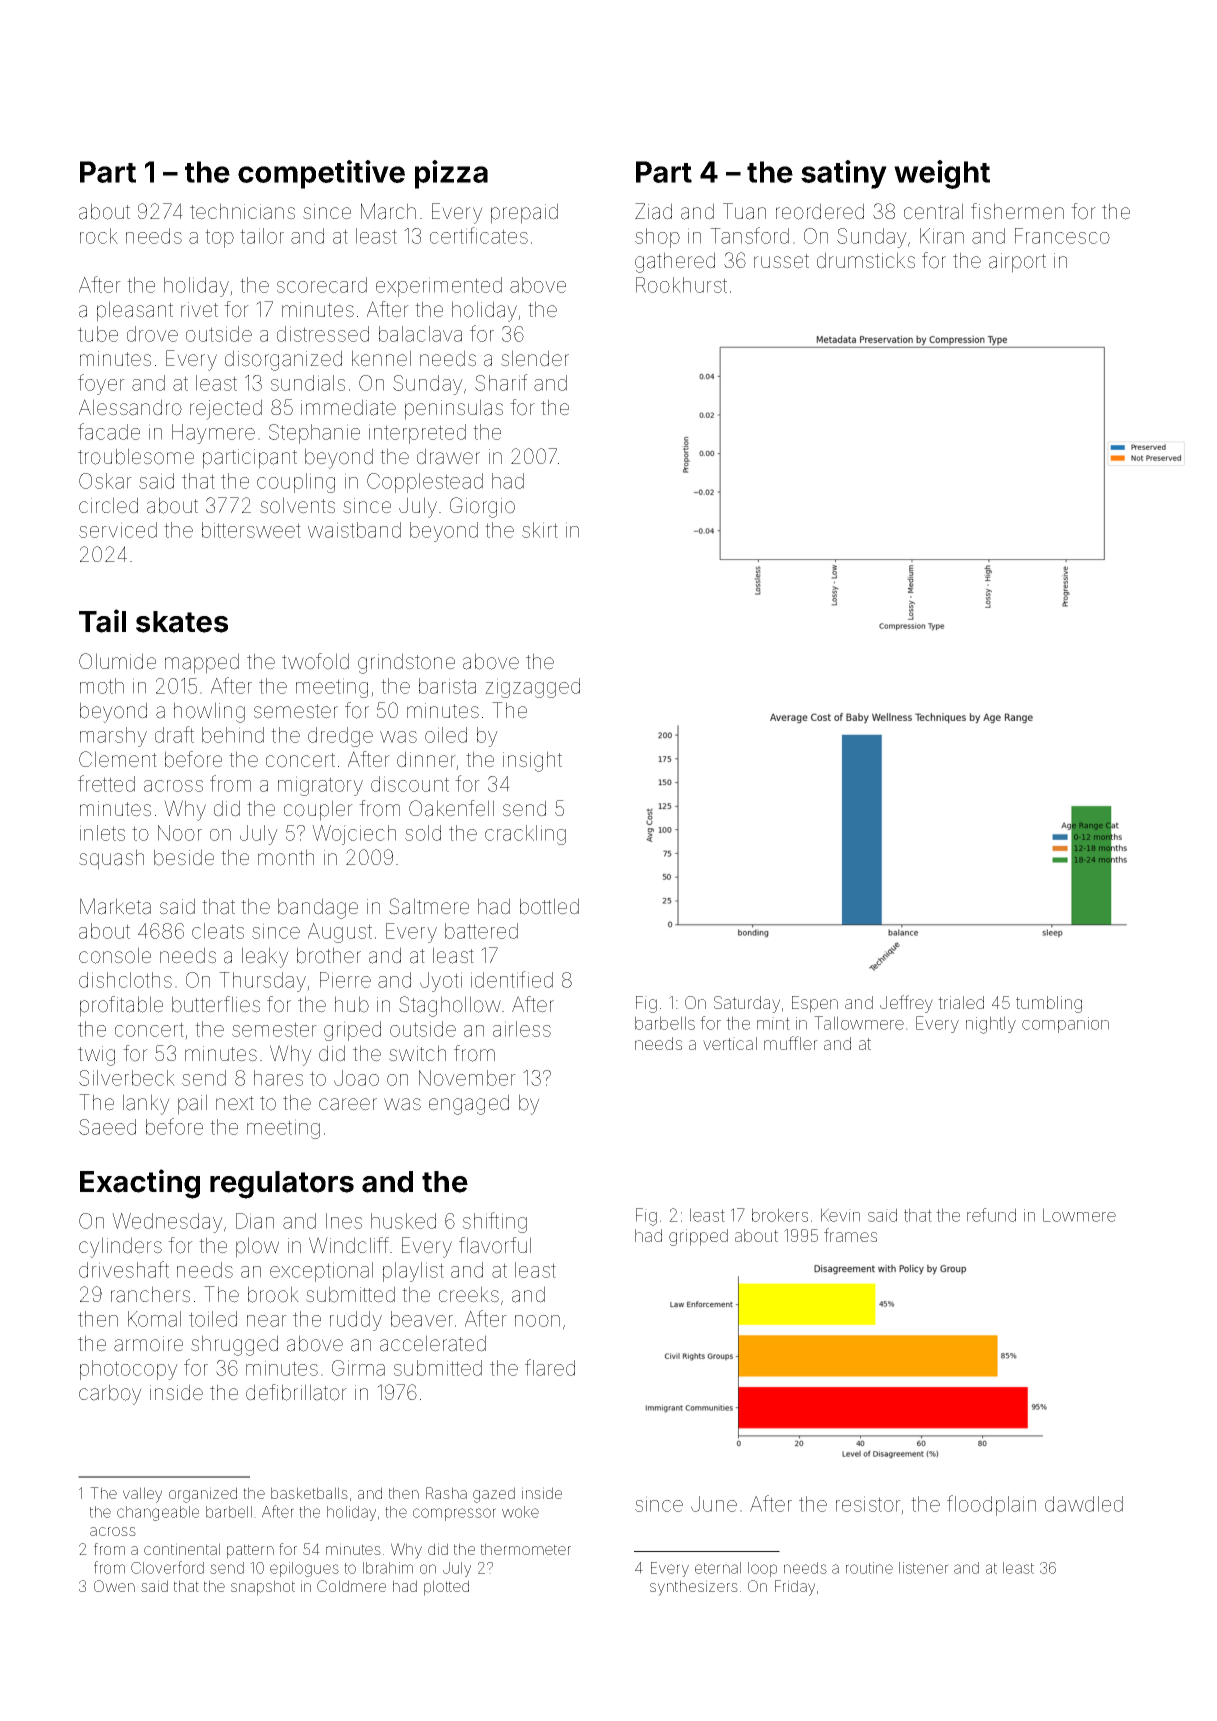 Image resolution: width=1217 pixels, height=1721 pixels. I want to click on technicians, so click(242, 211).
